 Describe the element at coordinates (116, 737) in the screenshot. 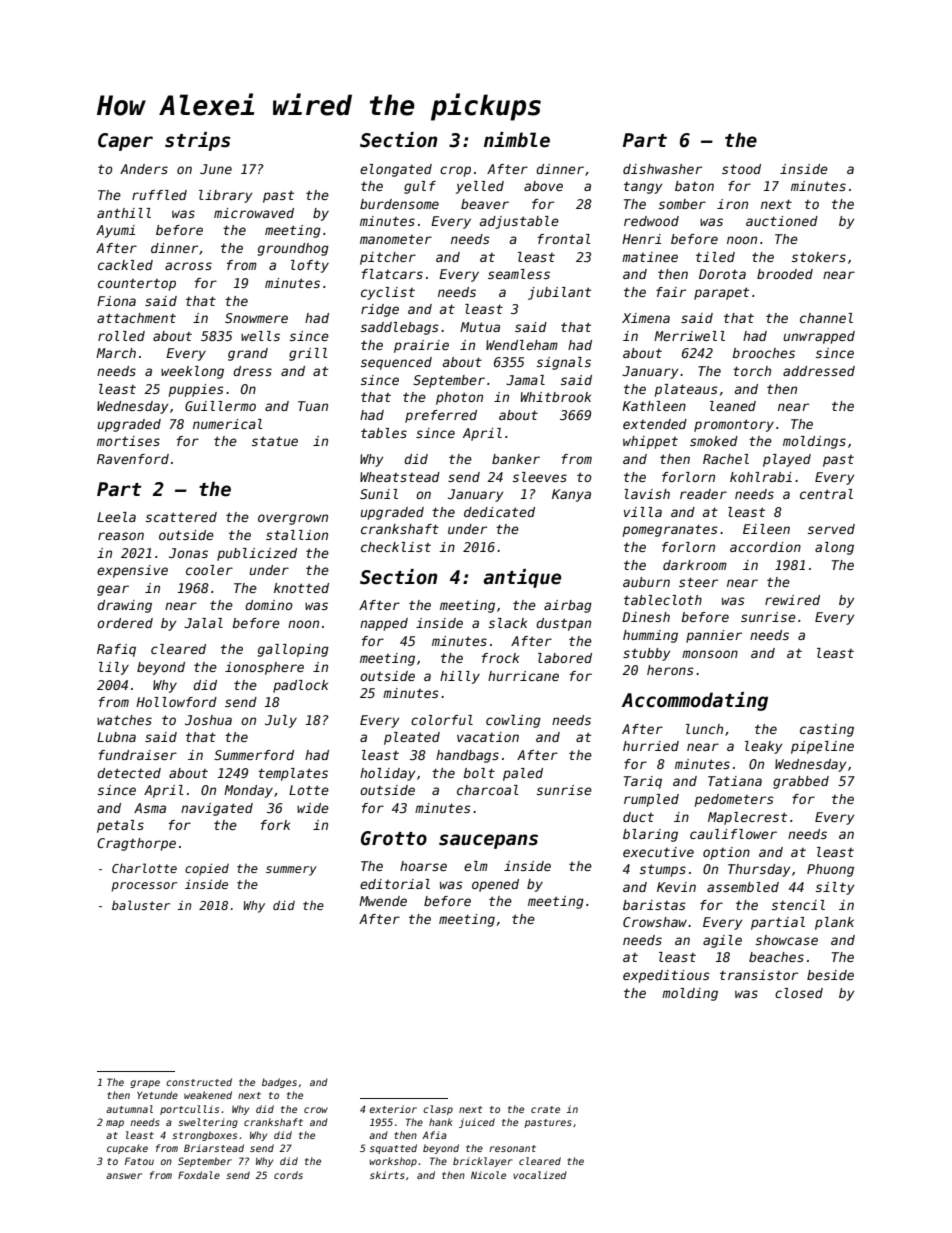

I see `Lubna` at that location.
